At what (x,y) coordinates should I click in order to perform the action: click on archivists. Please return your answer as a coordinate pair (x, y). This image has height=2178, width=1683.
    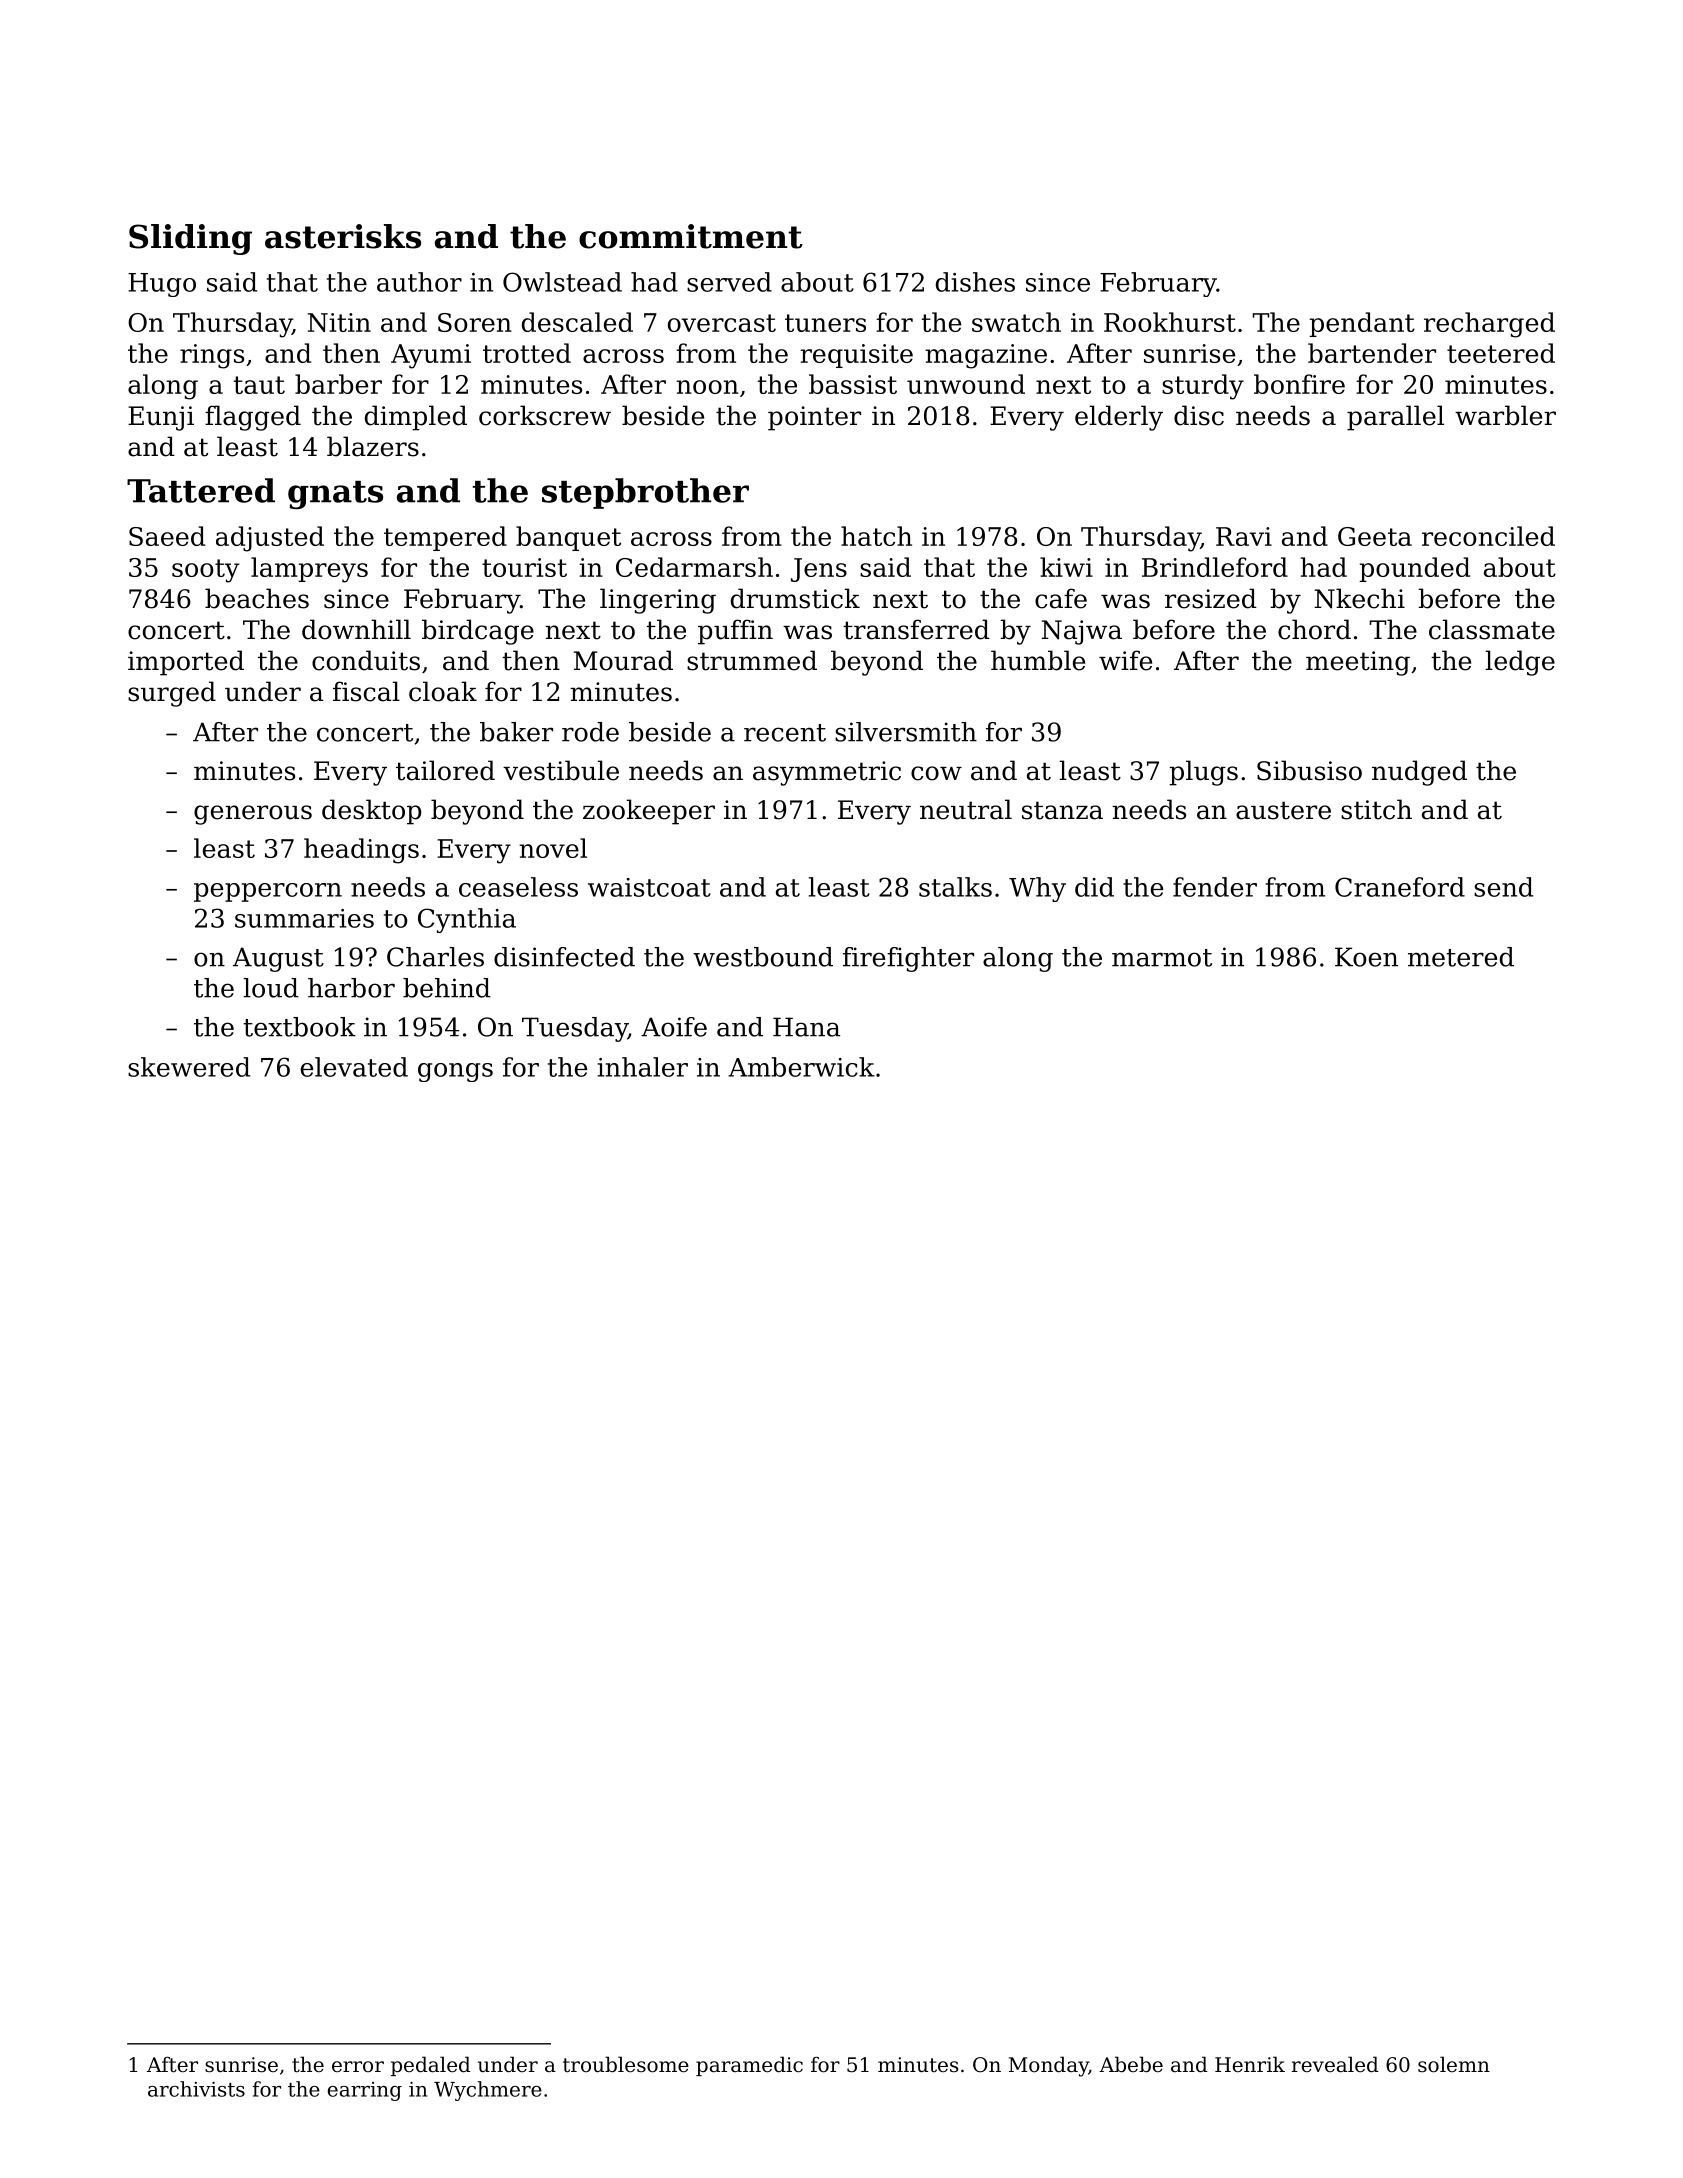
    Looking at the image, I should click on (196, 2089).
